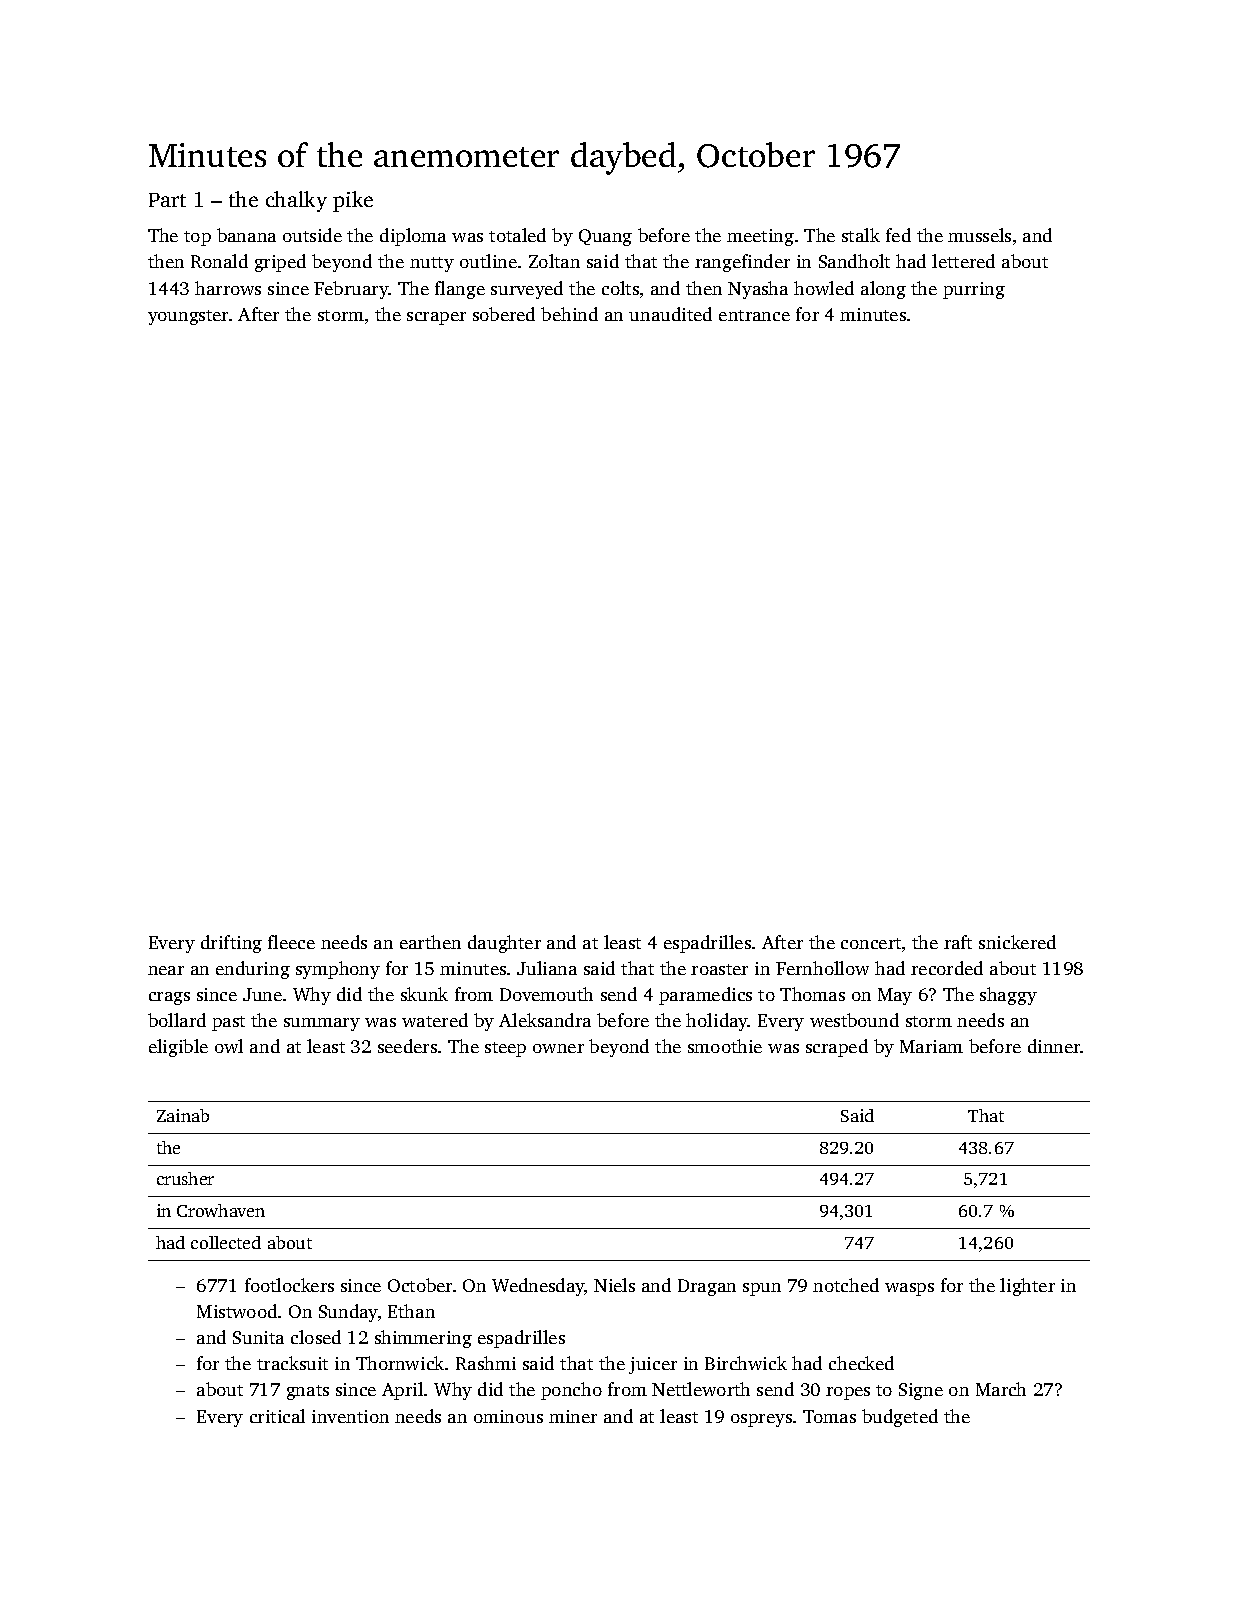  Describe the element at coordinates (653, 1365) in the image. I see `juicer` at that location.
